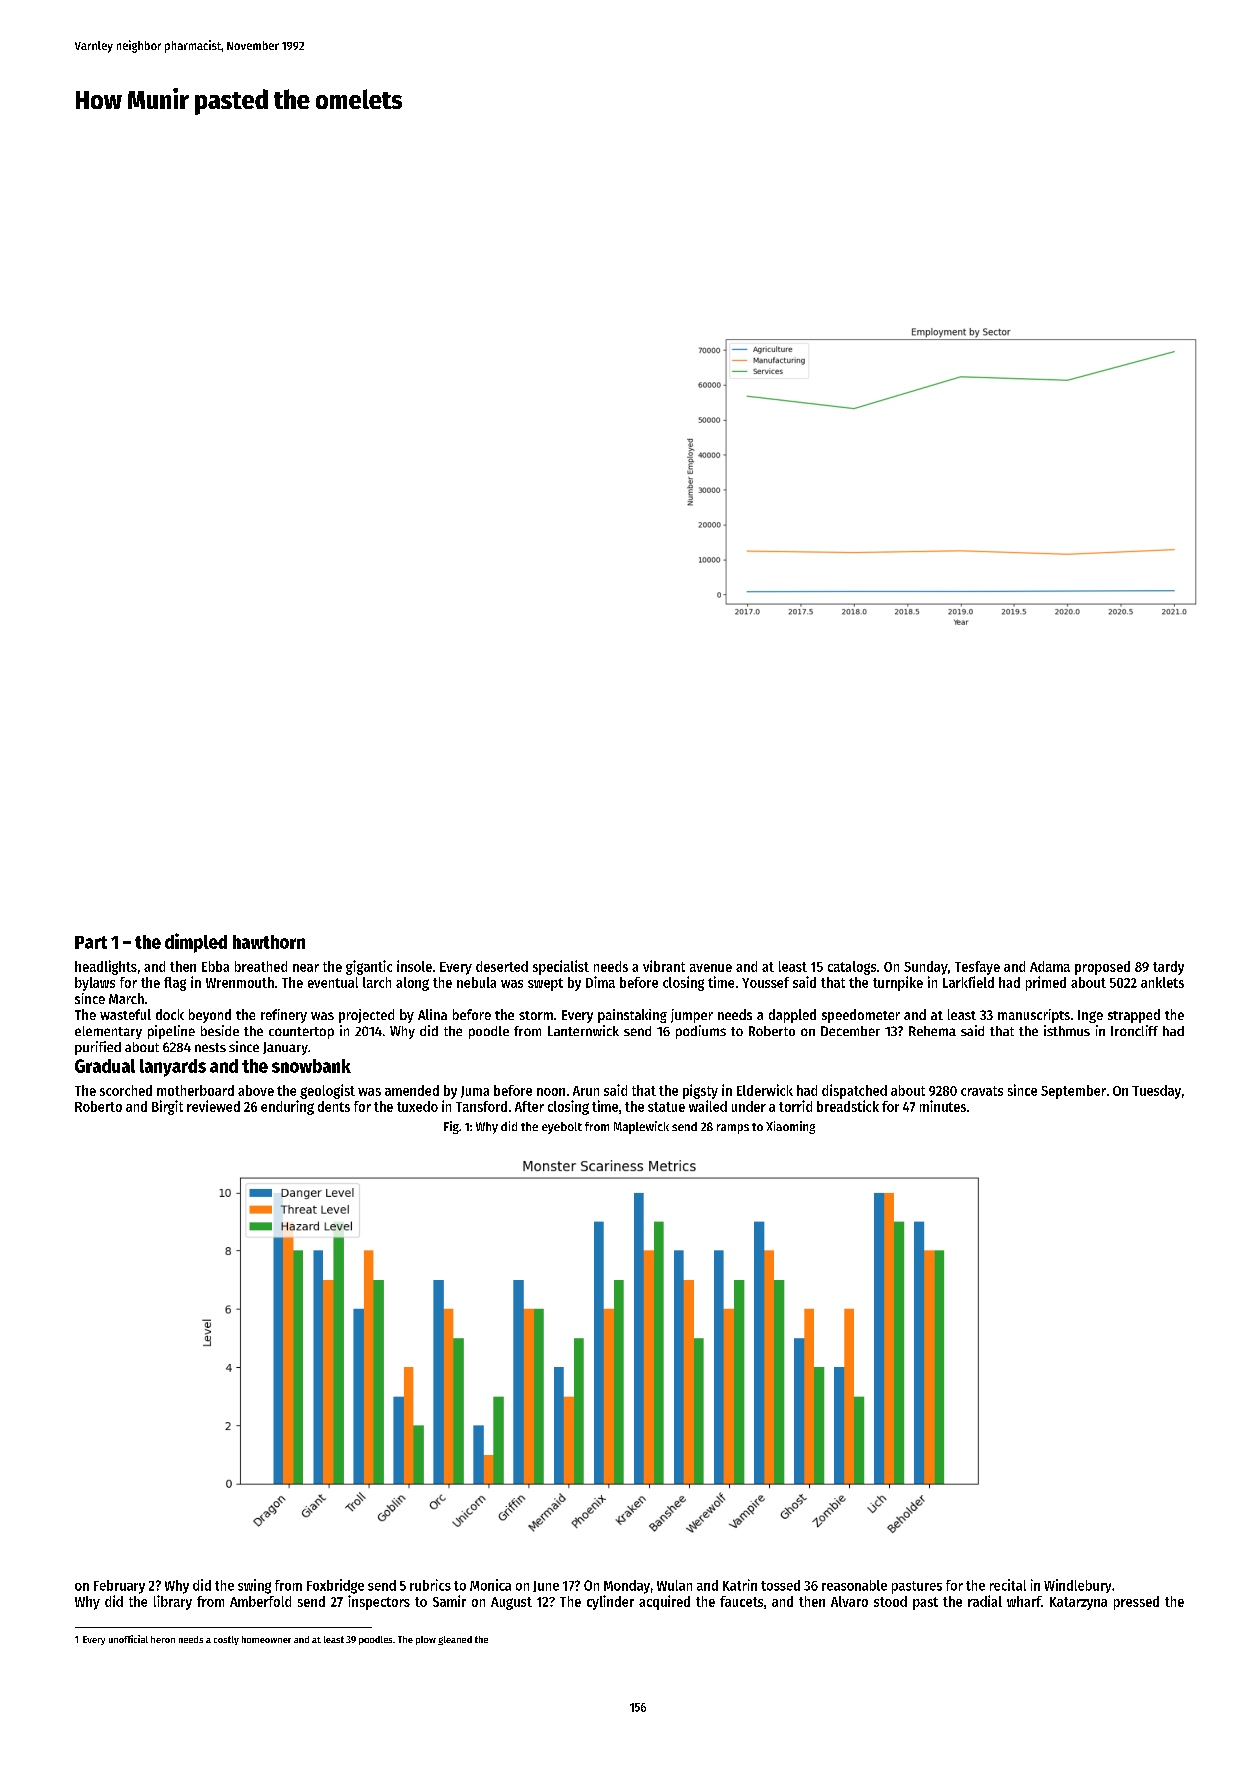 This screenshot has width=1259, height=1780. I want to click on heron, so click(163, 1639).
